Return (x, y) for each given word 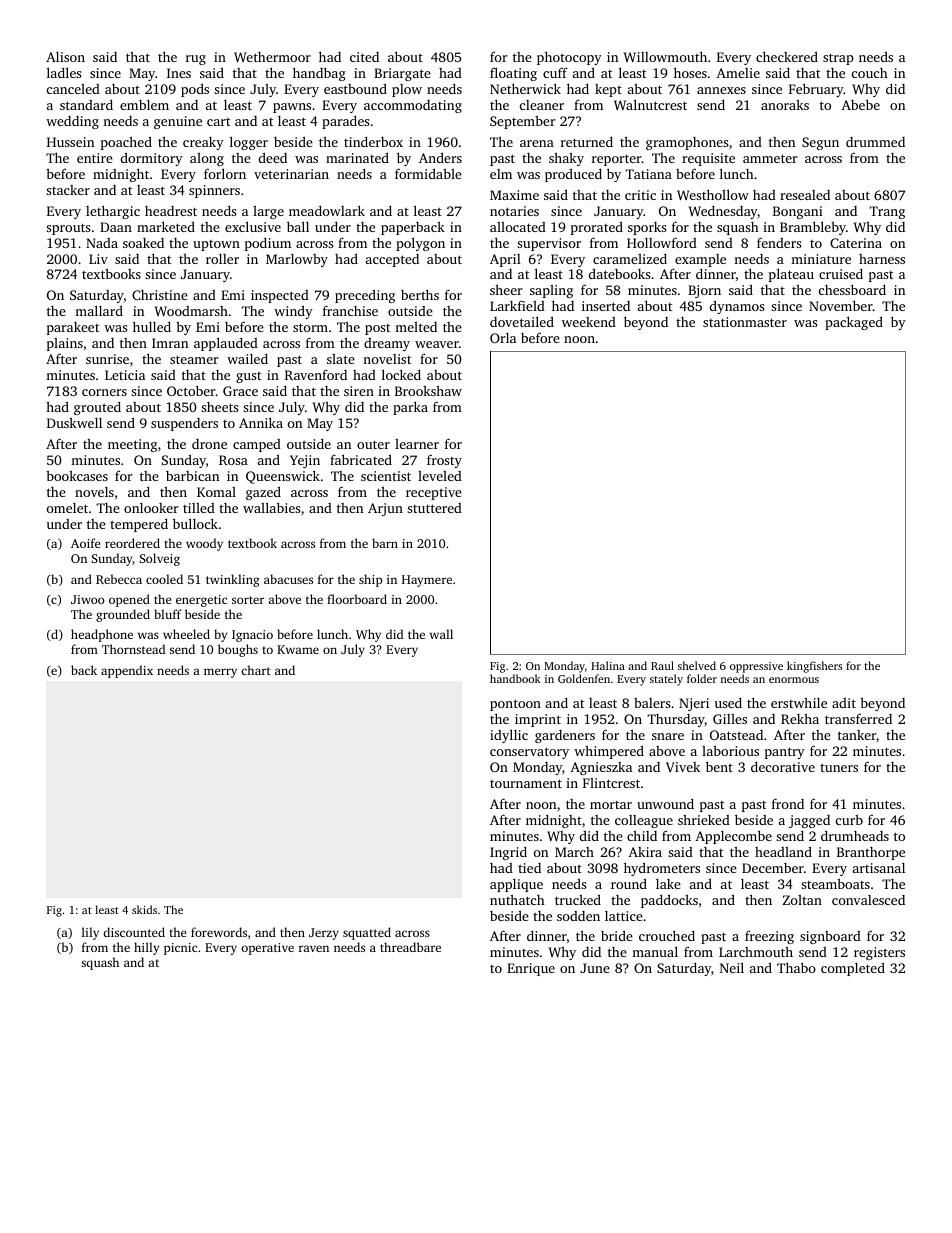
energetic (201, 601)
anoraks (785, 104)
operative (267, 949)
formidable (428, 173)
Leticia (125, 375)
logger (249, 143)
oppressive (756, 667)
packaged (854, 323)
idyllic (509, 736)
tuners (839, 767)
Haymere (427, 581)
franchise (350, 310)
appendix (127, 671)
